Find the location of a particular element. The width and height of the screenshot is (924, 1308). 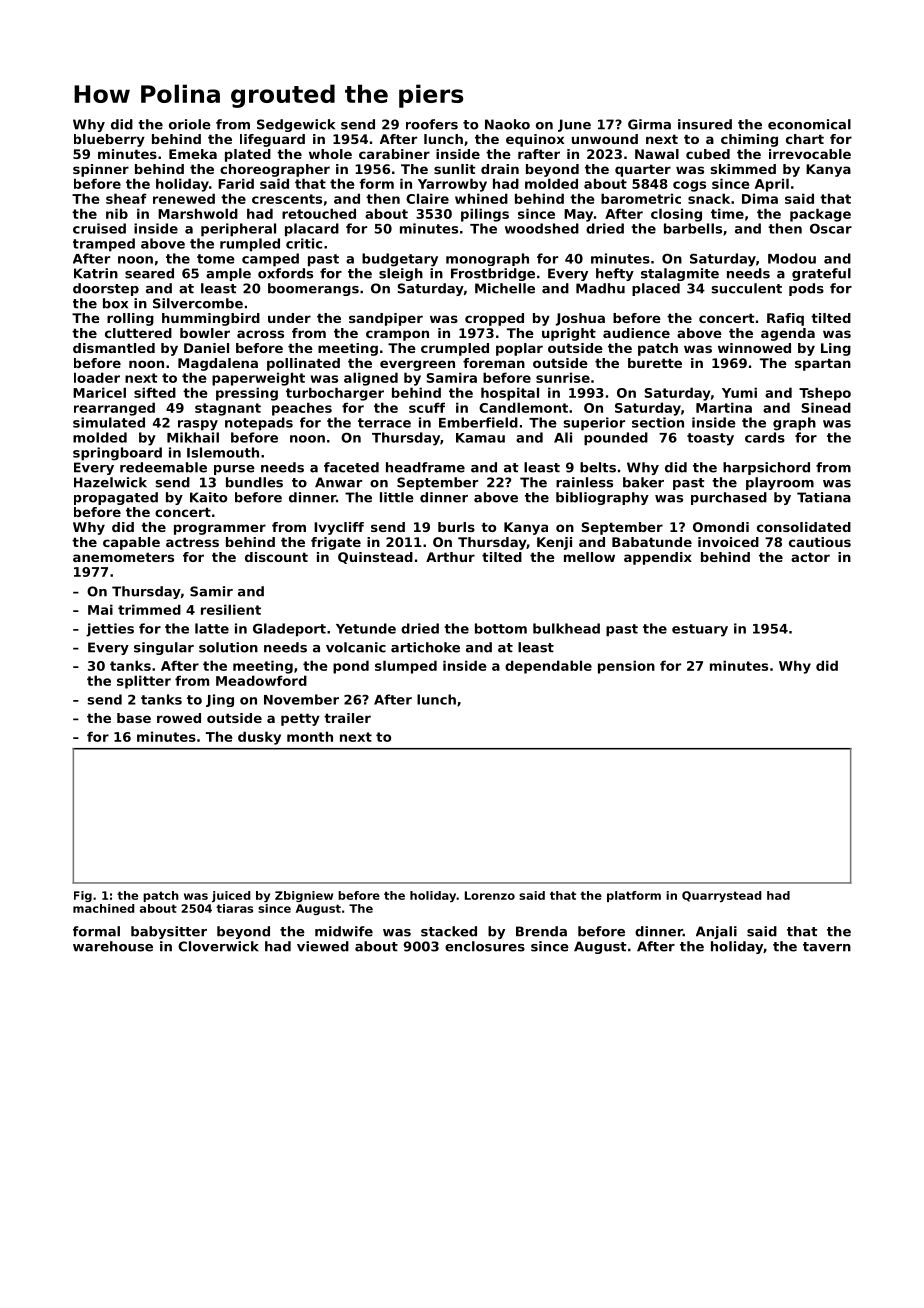

equinox is located at coordinates (535, 140).
